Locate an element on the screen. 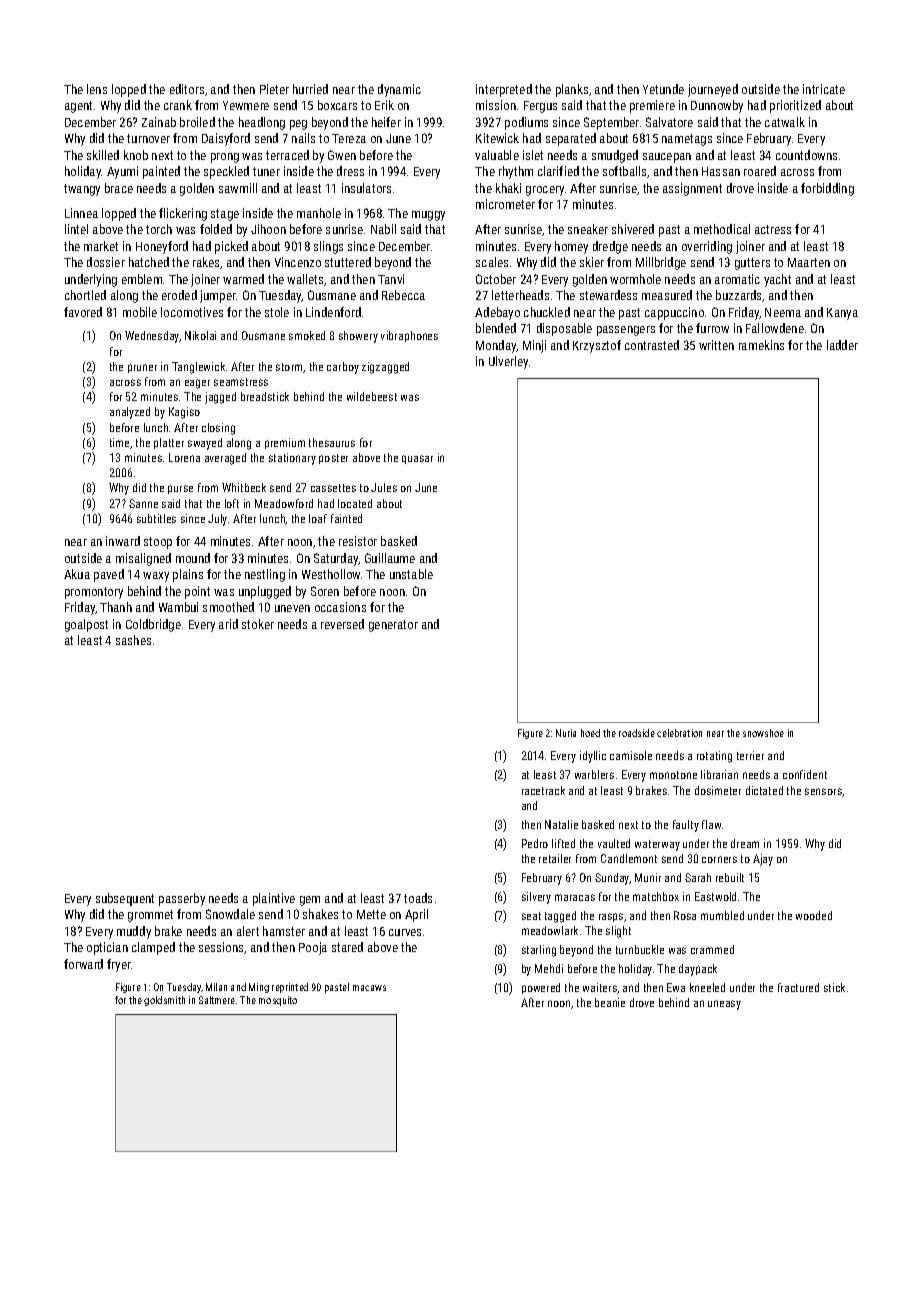 The height and width of the screenshot is (1308, 924). October is located at coordinates (496, 279).
